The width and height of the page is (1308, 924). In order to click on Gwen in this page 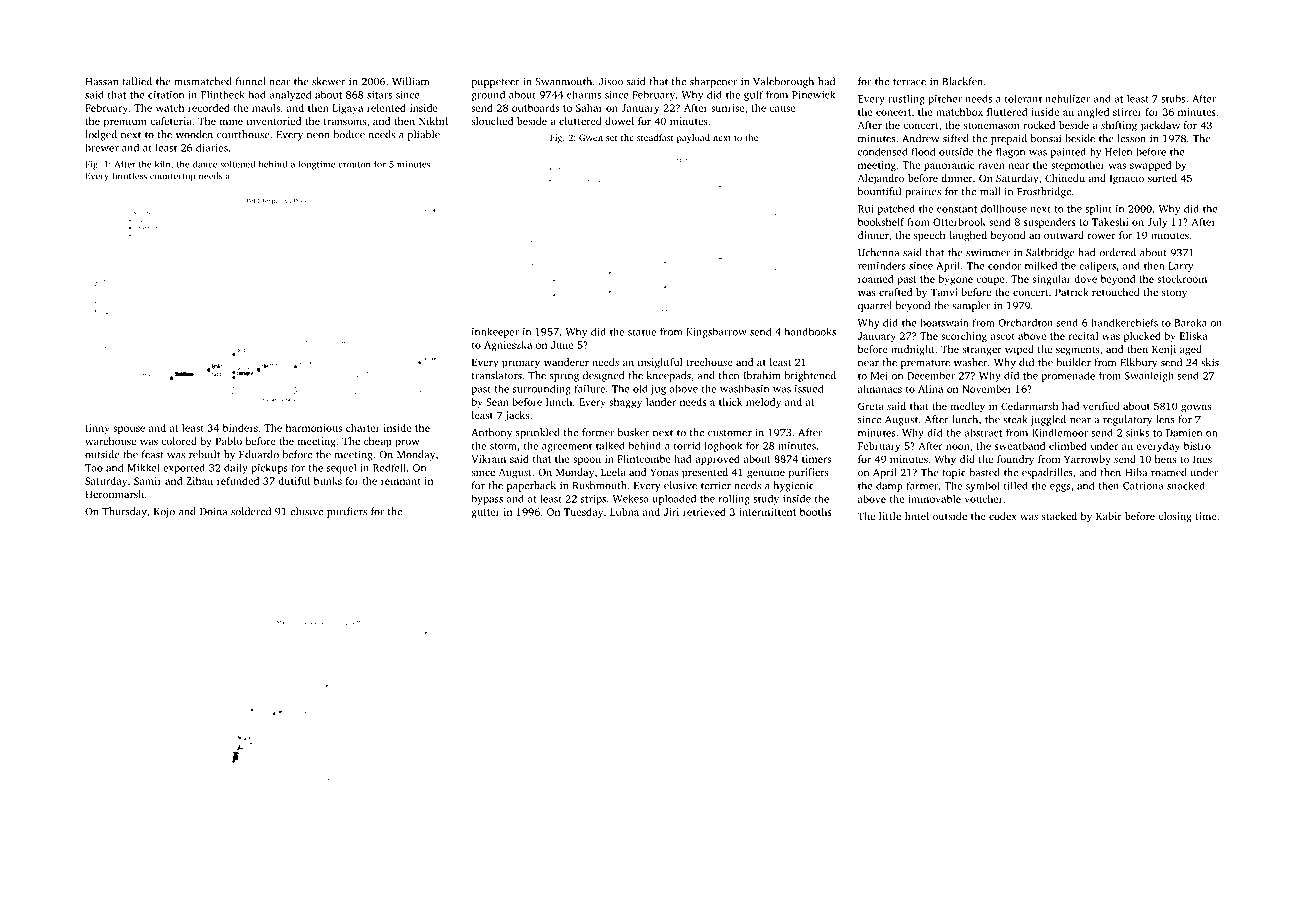, I will do `click(591, 137)`.
